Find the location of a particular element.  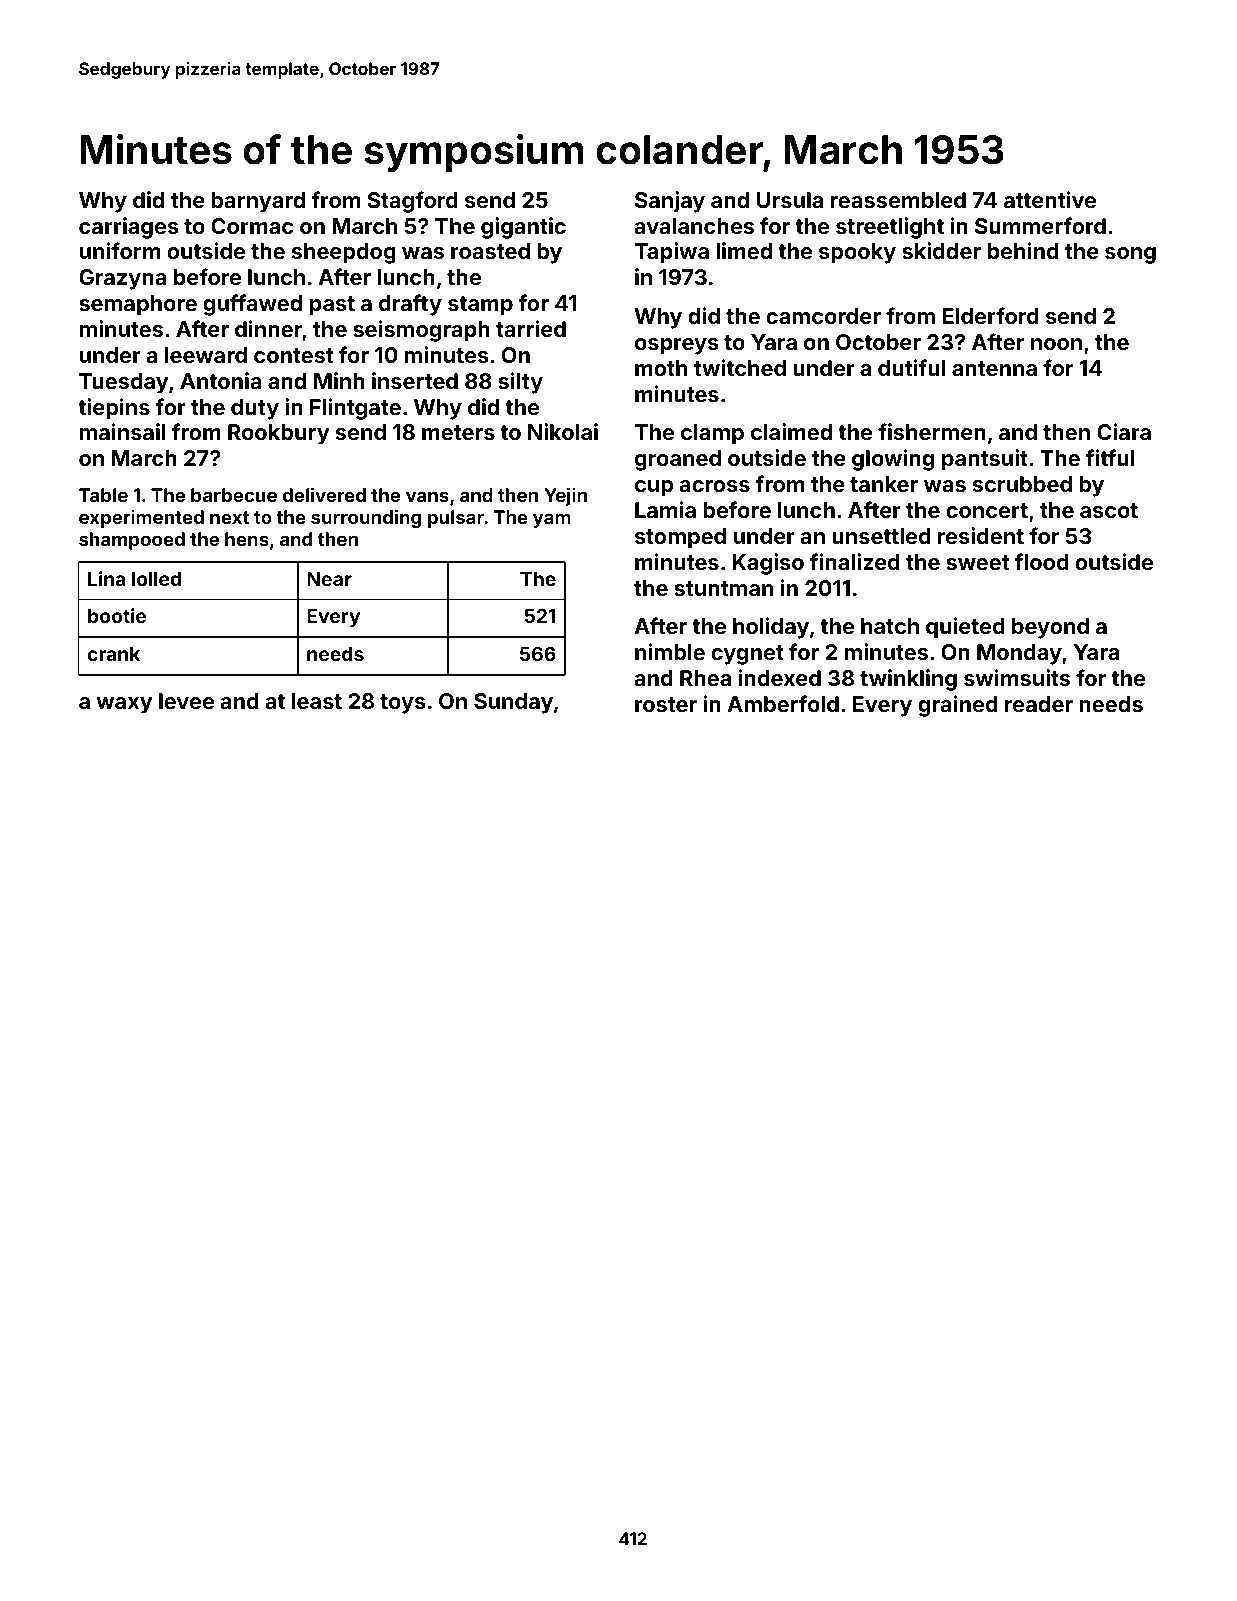

barnyard is located at coordinates (258, 202).
